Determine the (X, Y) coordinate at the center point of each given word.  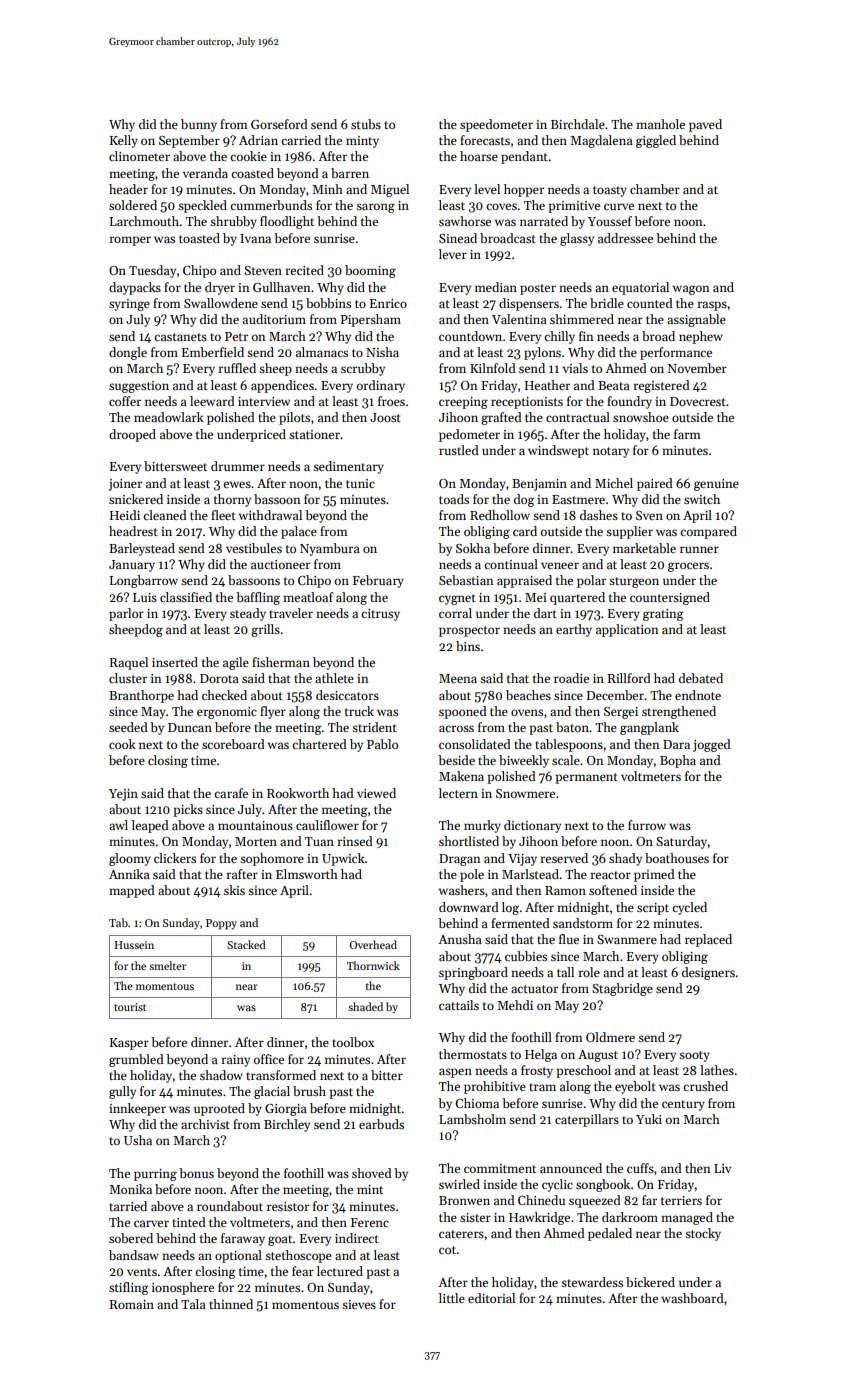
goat (280, 1240)
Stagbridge (622, 989)
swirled (459, 1184)
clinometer (139, 156)
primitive (574, 207)
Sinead (458, 238)
